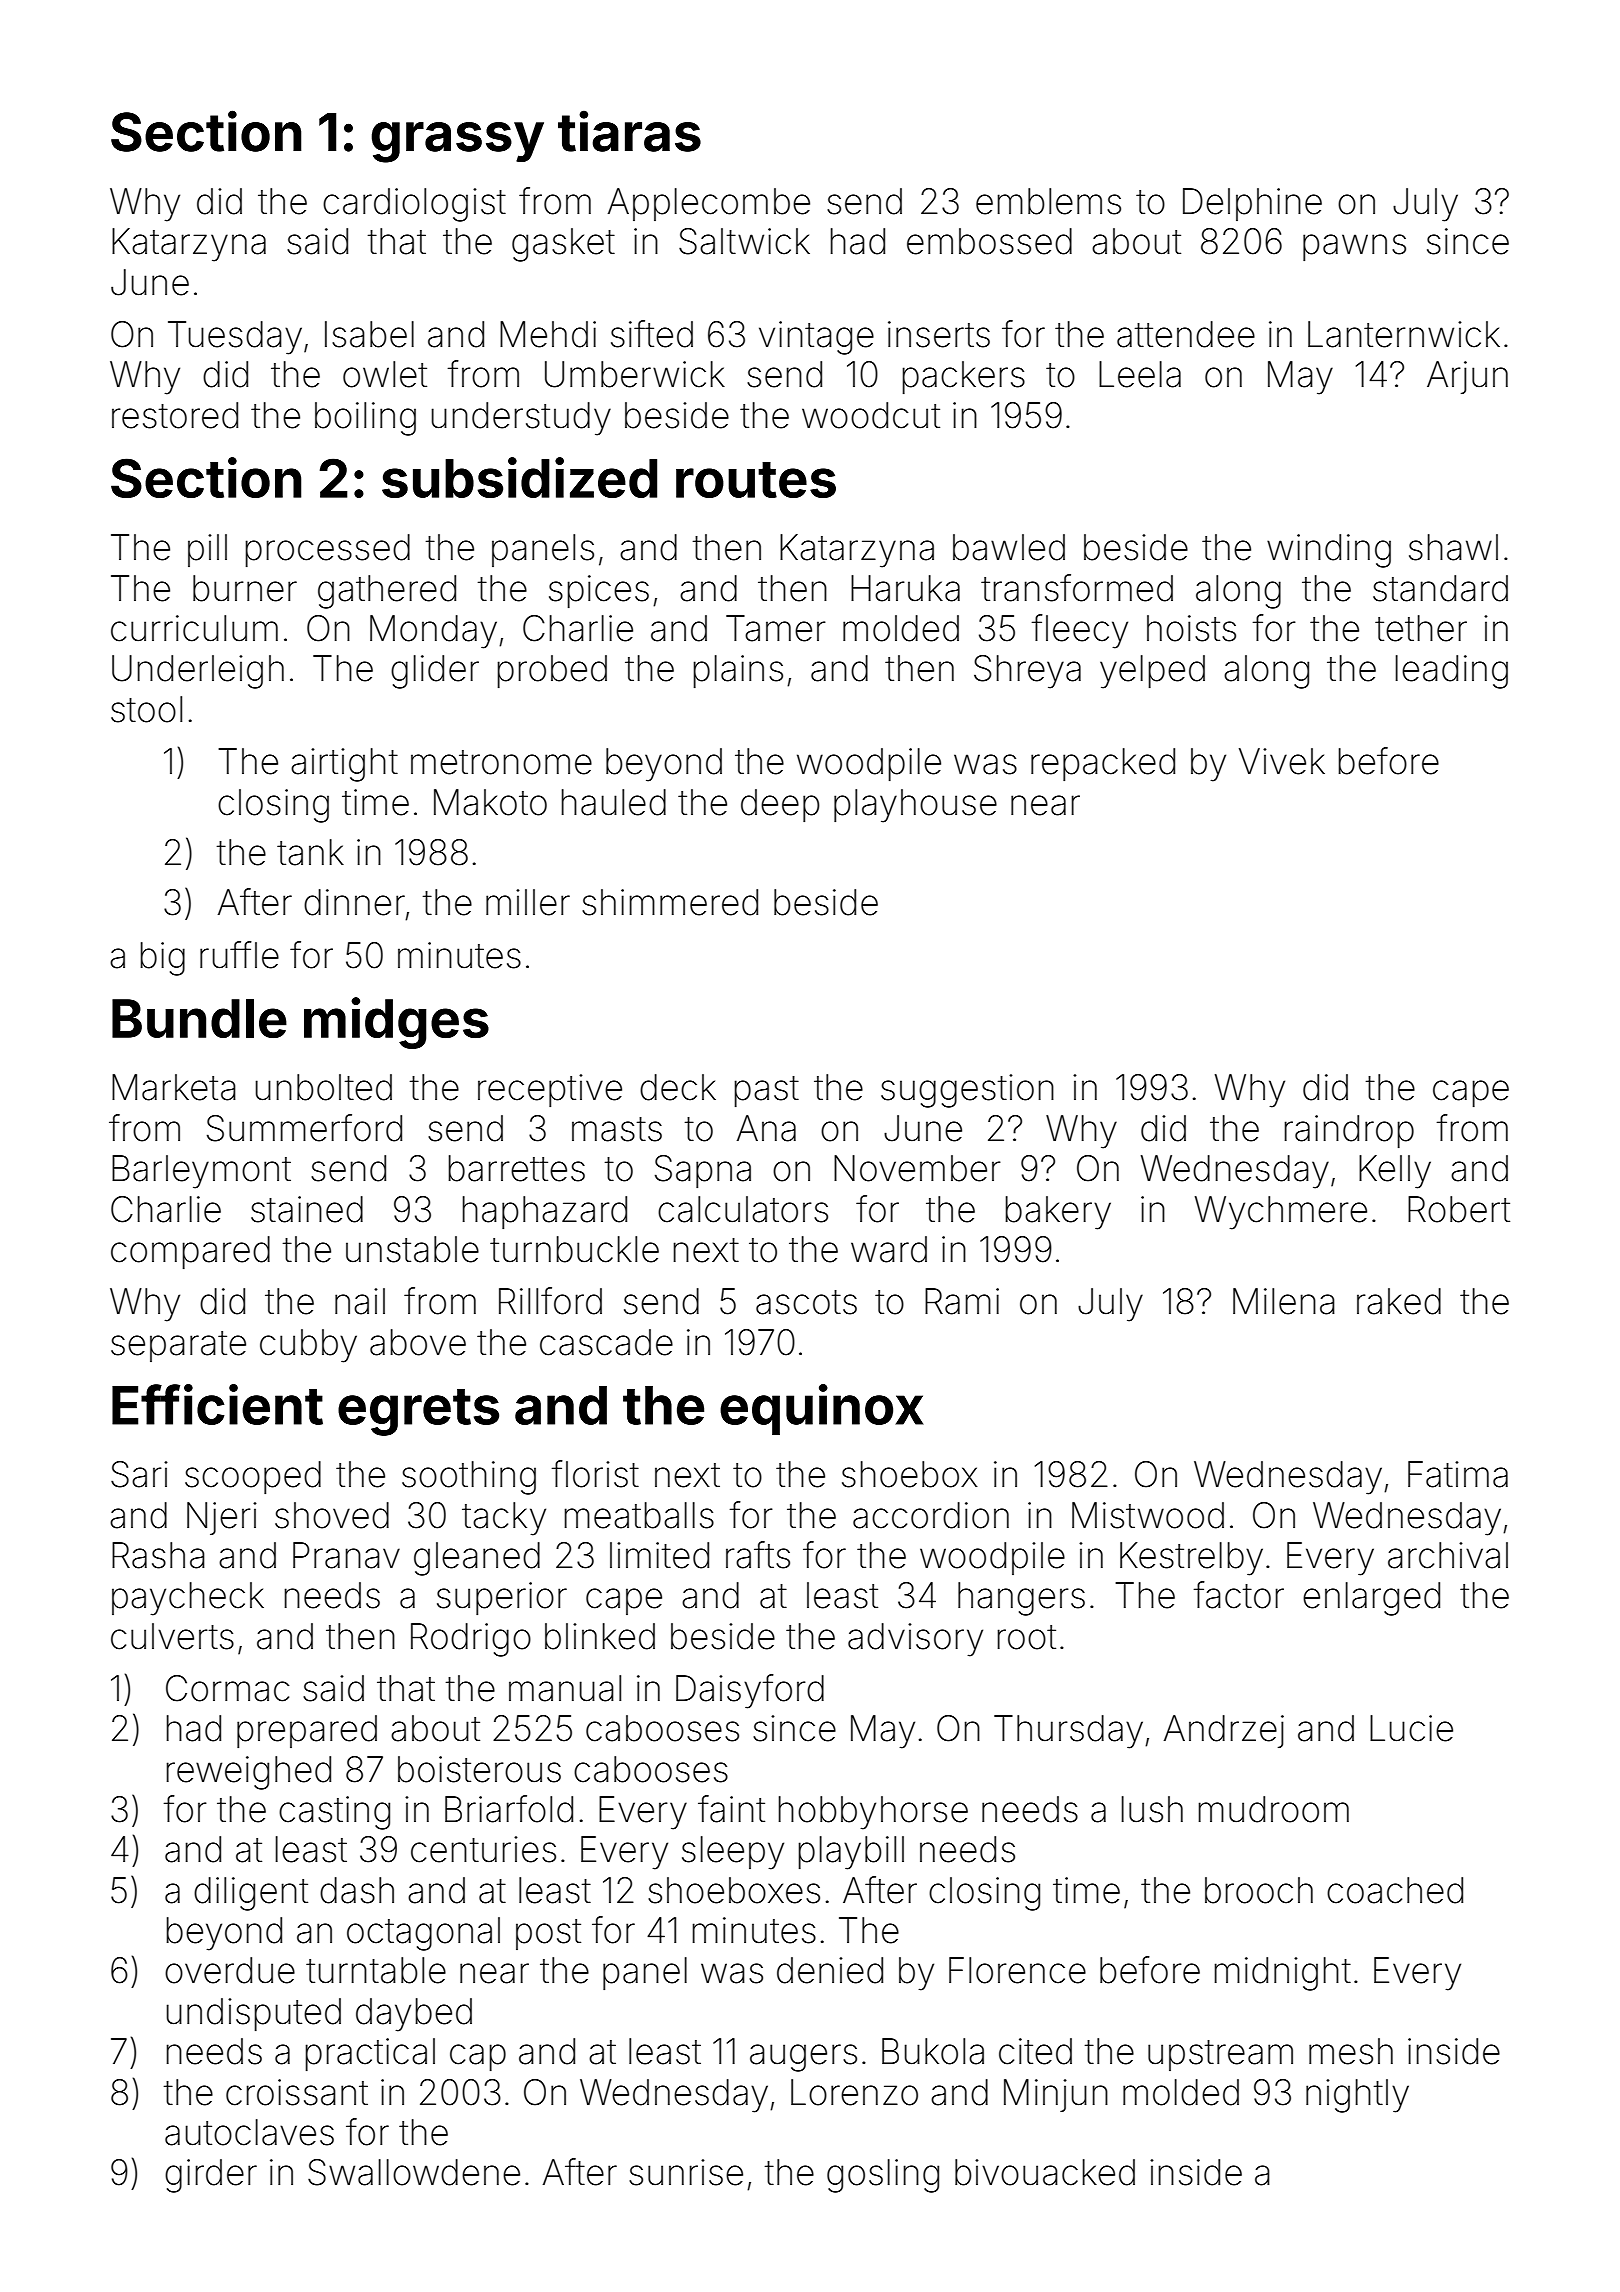  What do you see at coordinates (686, 2172) in the image?
I see `sunrise` at bounding box center [686, 2172].
